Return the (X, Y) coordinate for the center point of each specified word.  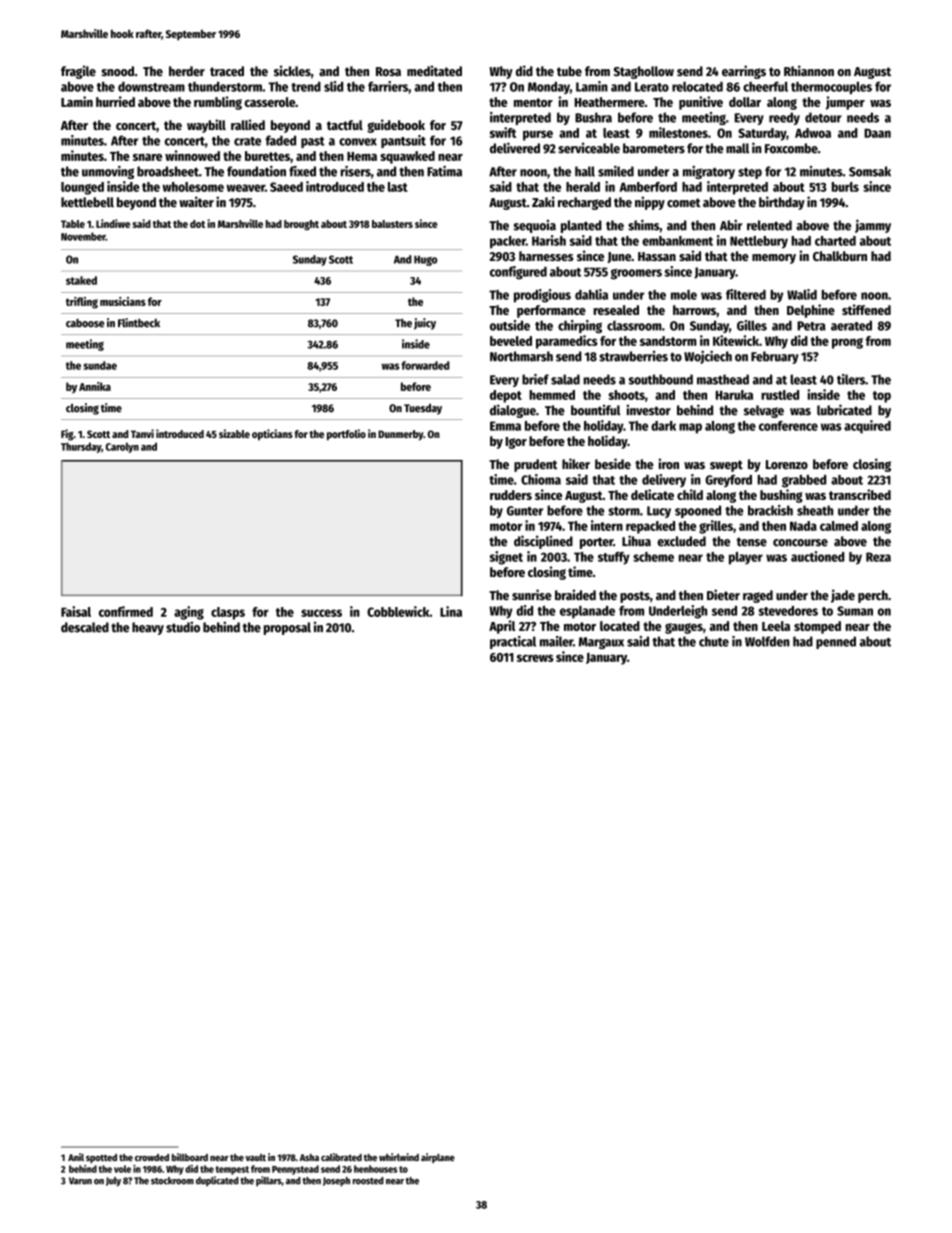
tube (569, 71)
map (690, 428)
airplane (438, 1158)
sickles (292, 71)
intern (607, 525)
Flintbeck (139, 323)
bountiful (595, 410)
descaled (85, 627)
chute (714, 641)
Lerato (652, 87)
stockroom (172, 1181)
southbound (661, 379)
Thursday (81, 447)
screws (535, 658)
